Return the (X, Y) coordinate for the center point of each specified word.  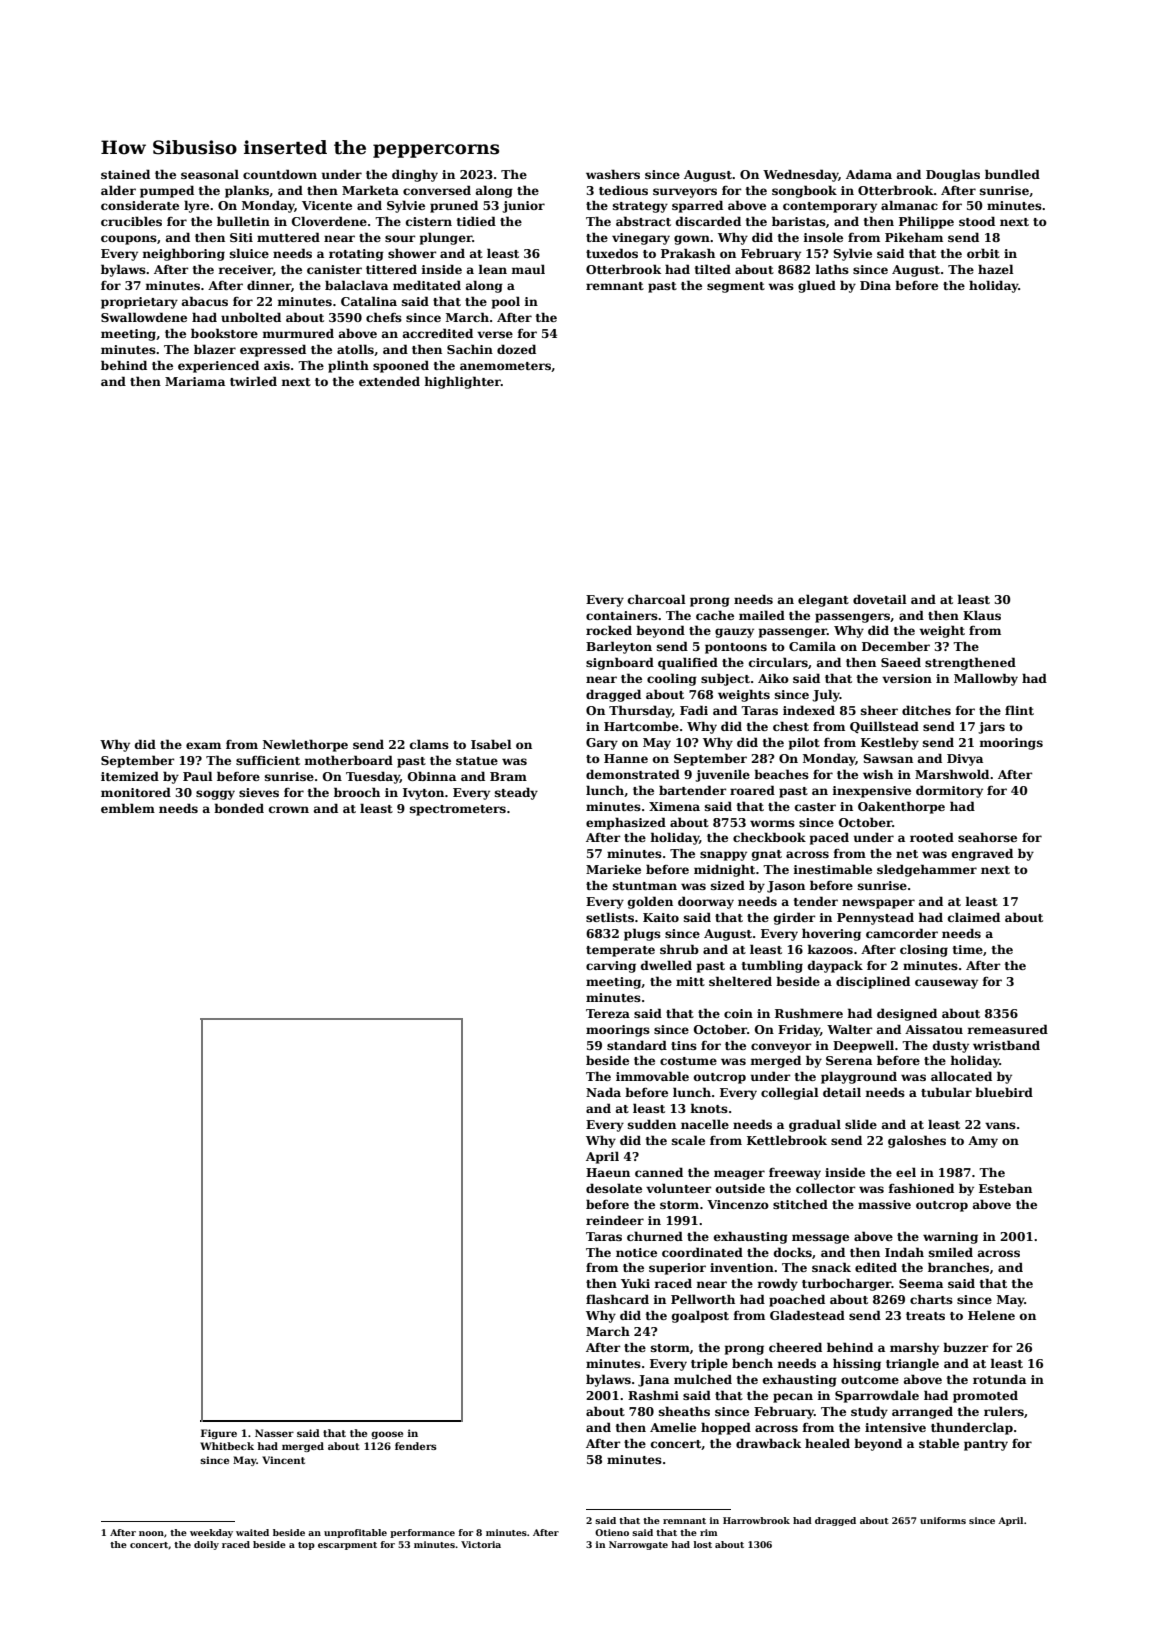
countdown (280, 174)
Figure (219, 1434)
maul (528, 269)
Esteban (1005, 1188)
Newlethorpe (305, 745)
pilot (804, 743)
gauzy (734, 633)
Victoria (481, 1544)
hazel (996, 269)
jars (991, 728)
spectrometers (458, 810)
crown (289, 809)
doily (206, 1545)
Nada (603, 1092)
